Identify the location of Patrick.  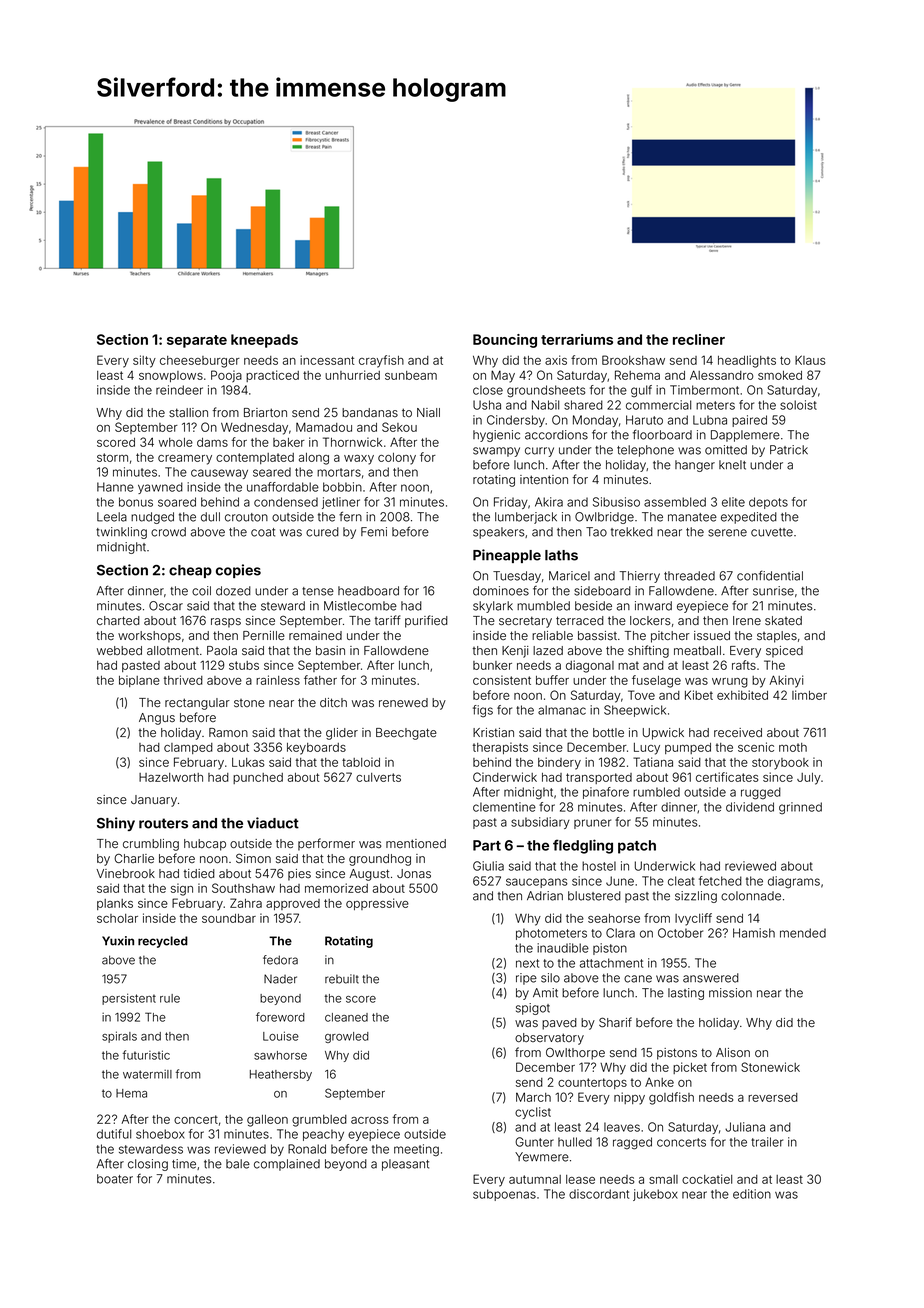
(789, 450).
